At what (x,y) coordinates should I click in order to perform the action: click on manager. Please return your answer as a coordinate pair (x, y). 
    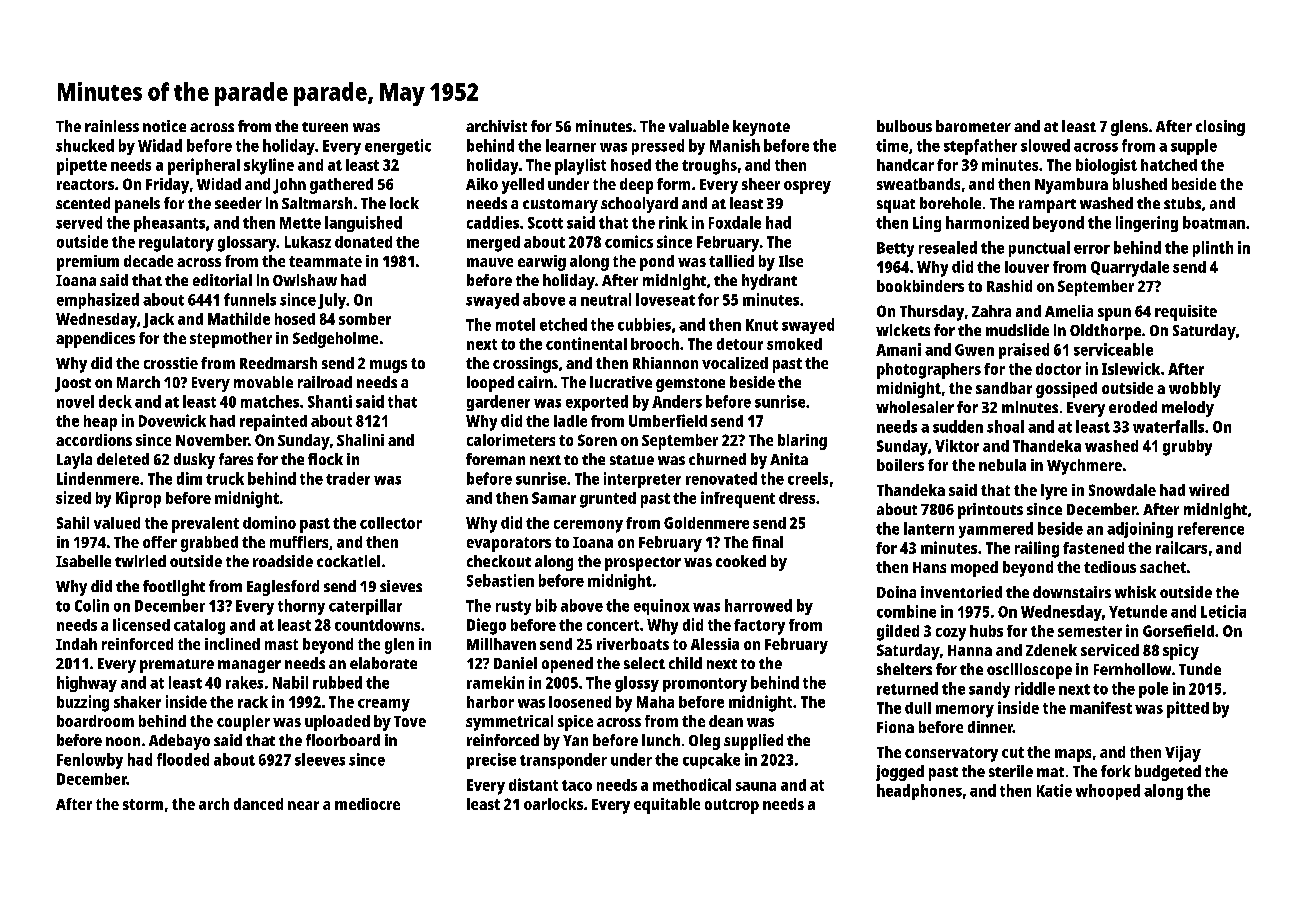
    Looking at the image, I should click on (249, 666).
